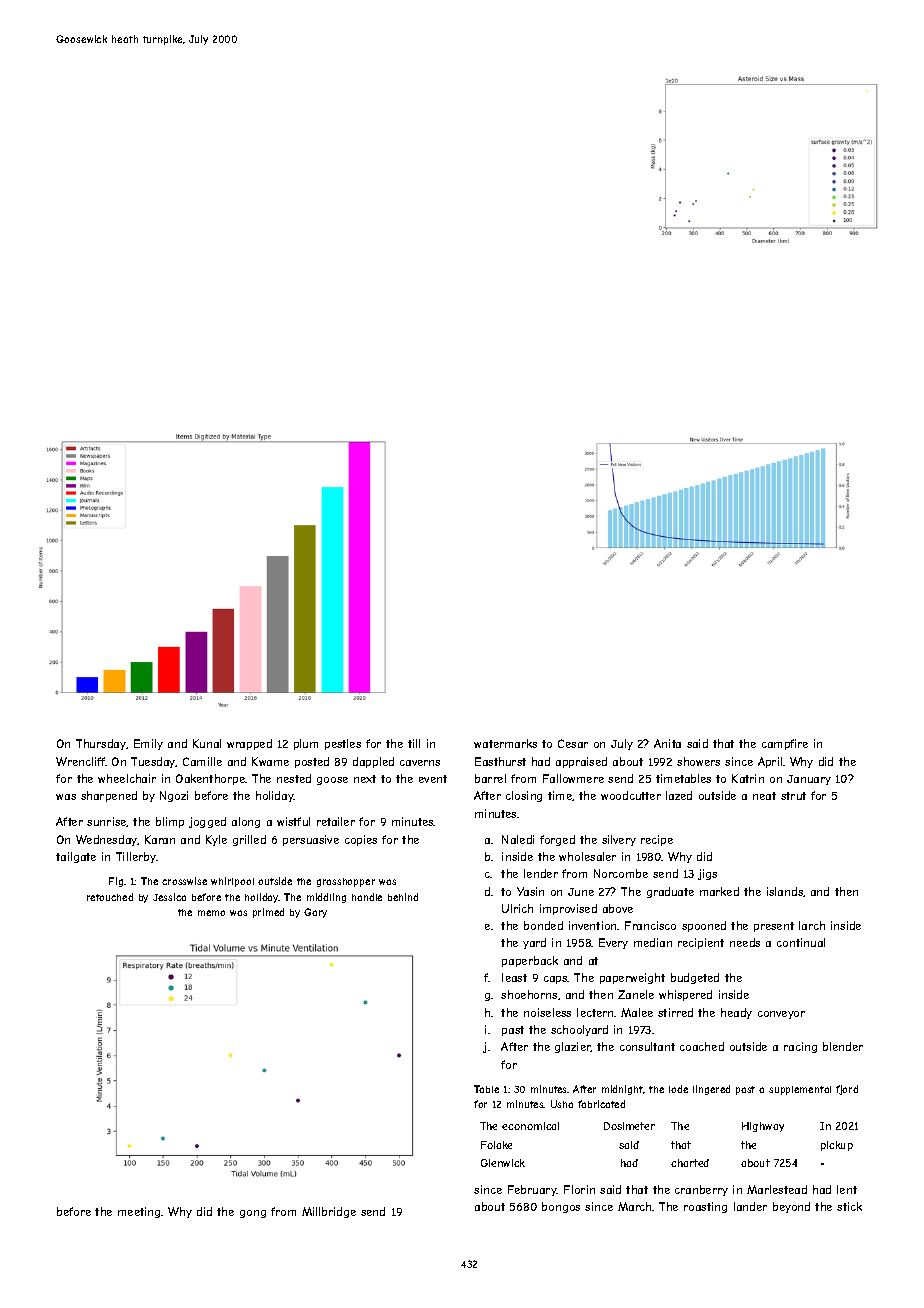  What do you see at coordinates (763, 1127) in the screenshot?
I see `Highway` at bounding box center [763, 1127].
